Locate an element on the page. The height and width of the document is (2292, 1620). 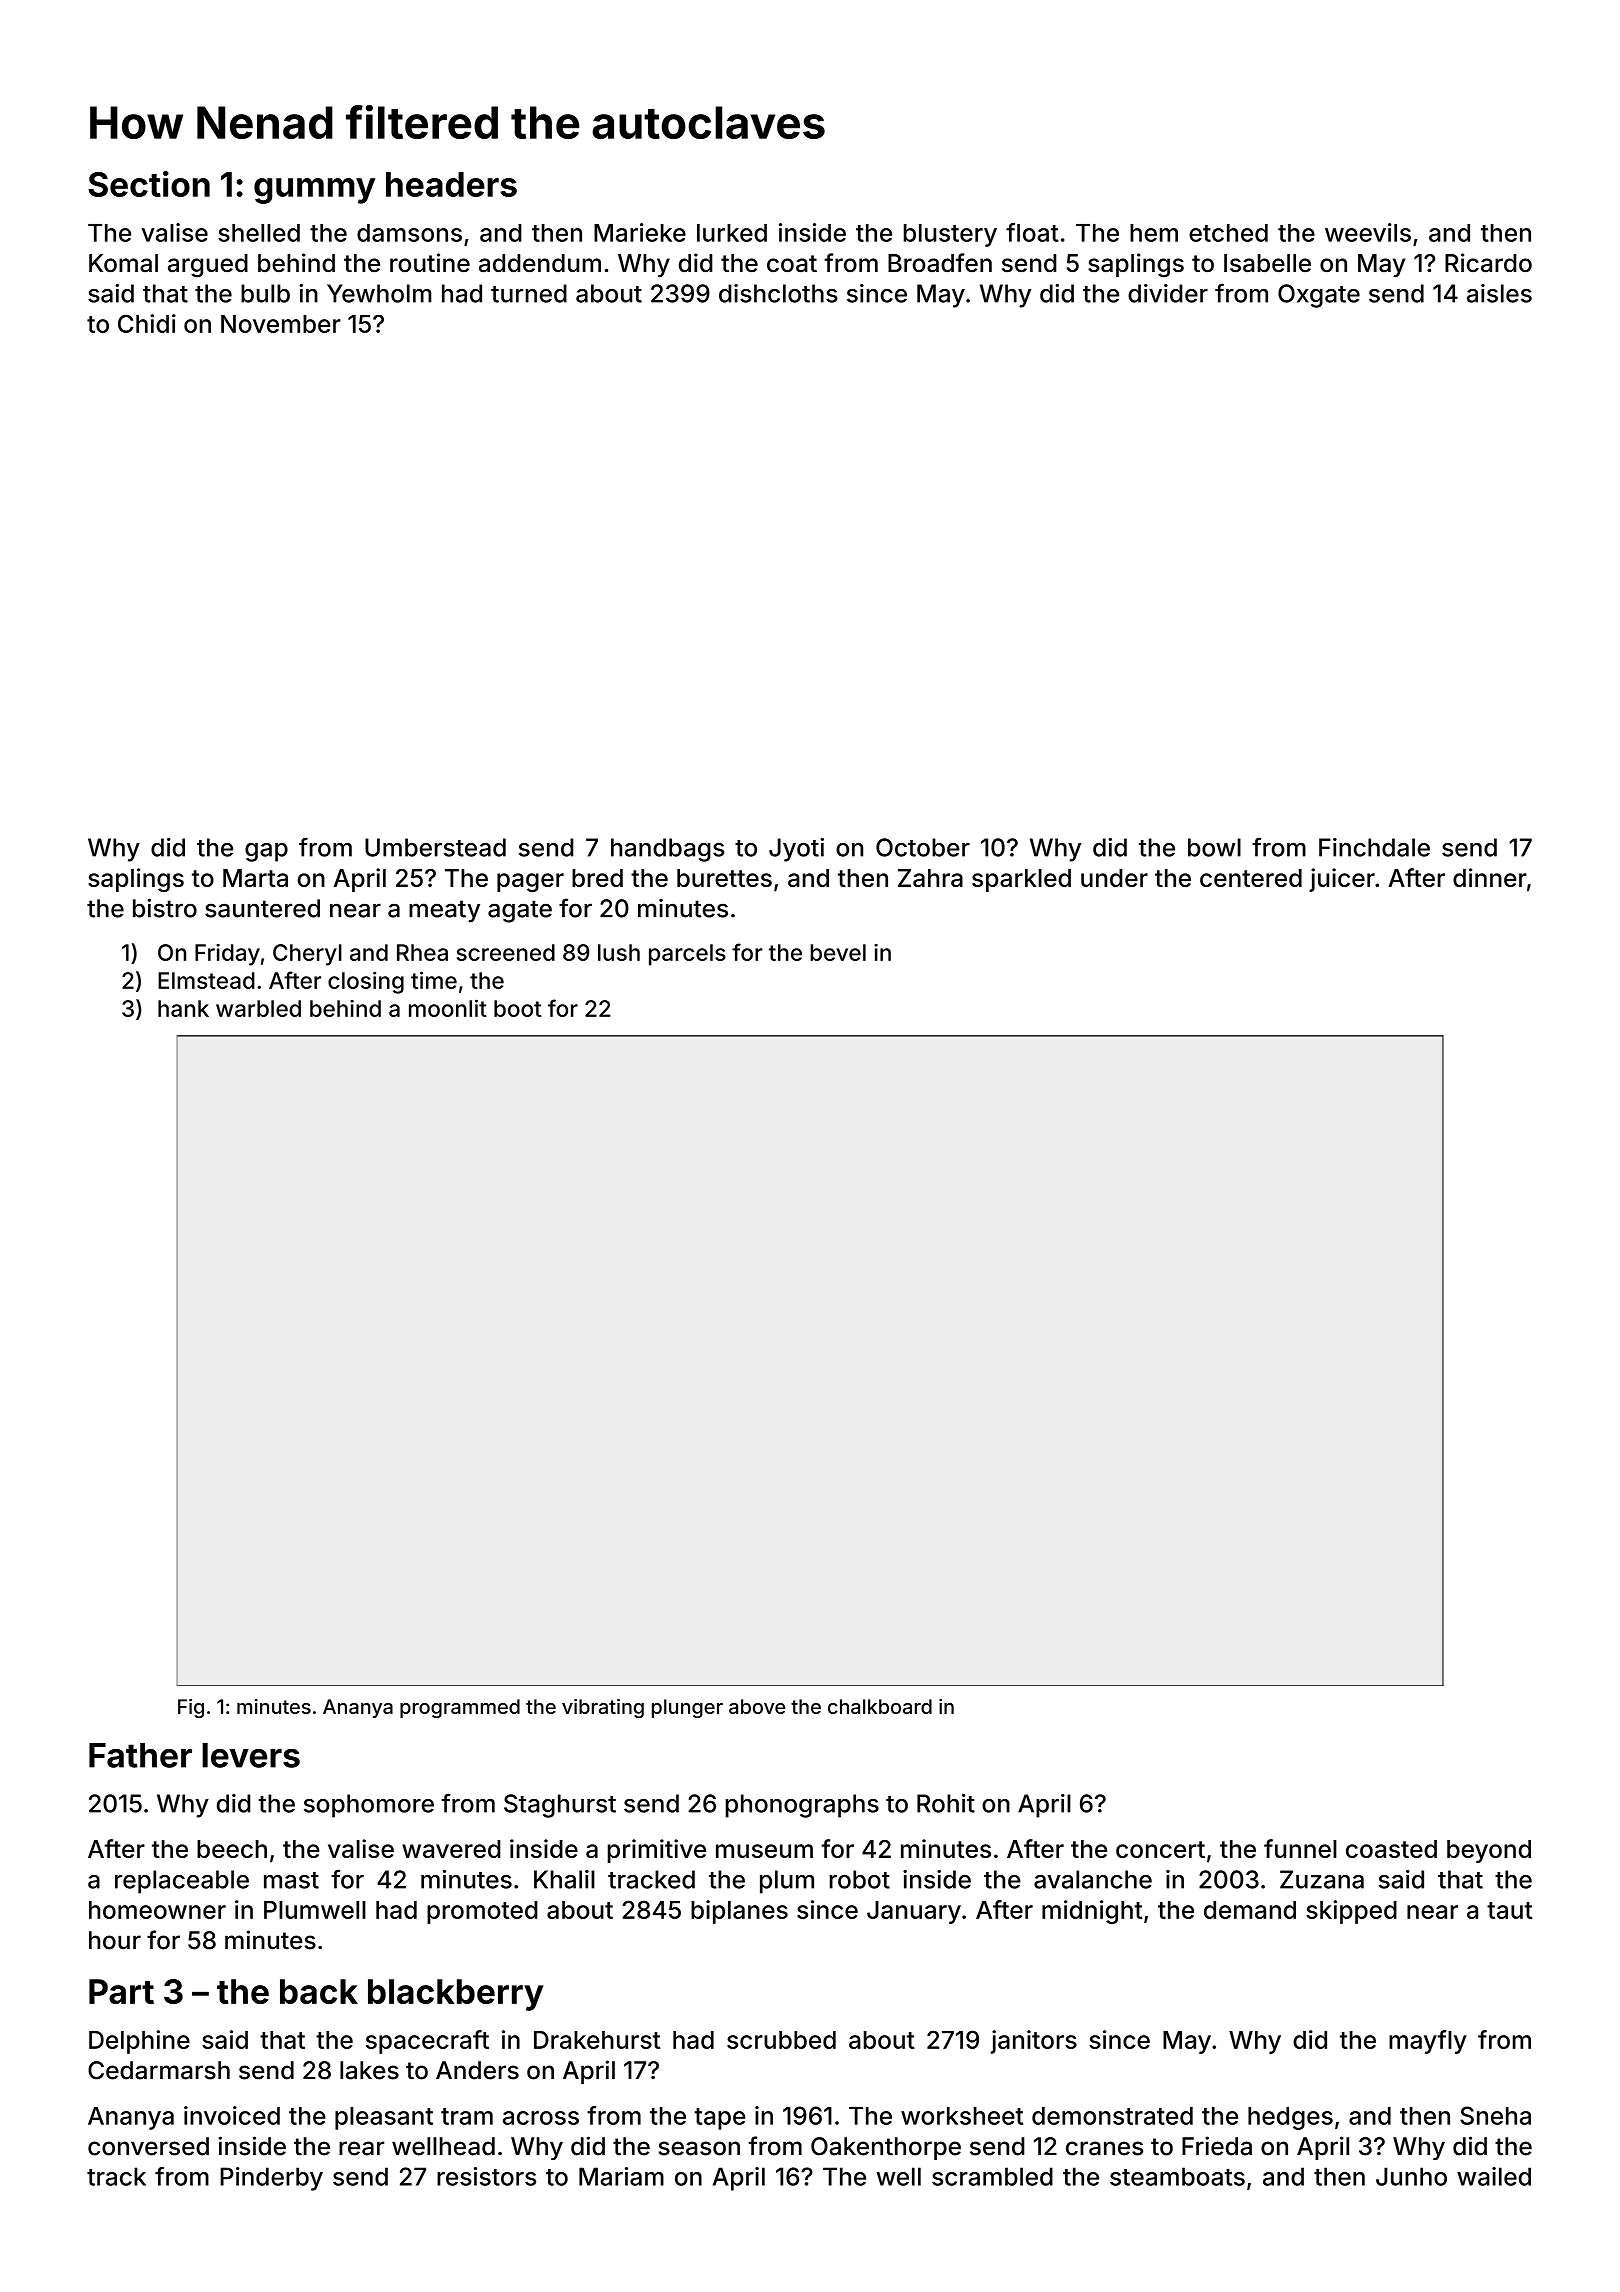
wavered is located at coordinates (451, 1849).
